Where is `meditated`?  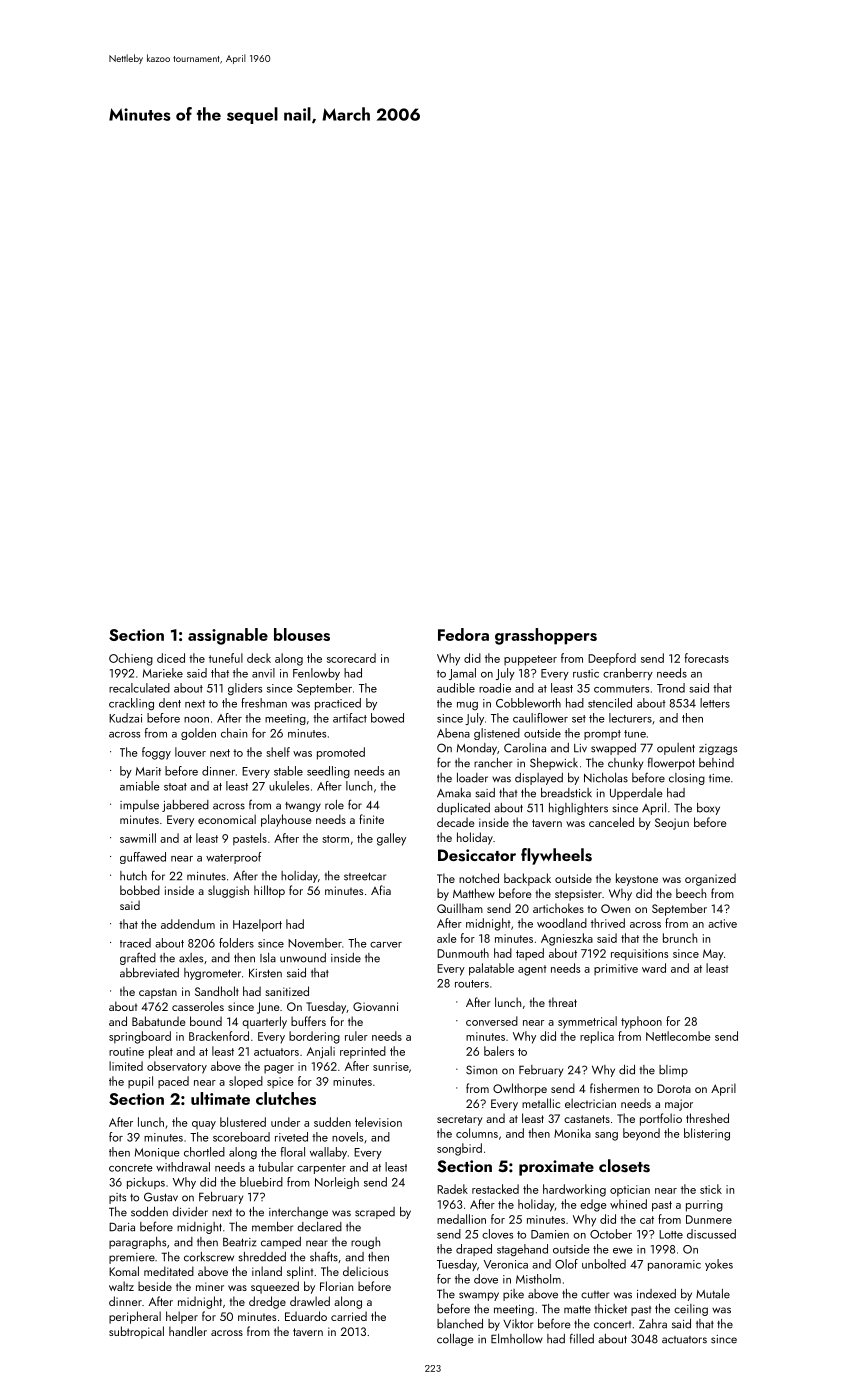 meditated is located at coordinates (169, 1271).
